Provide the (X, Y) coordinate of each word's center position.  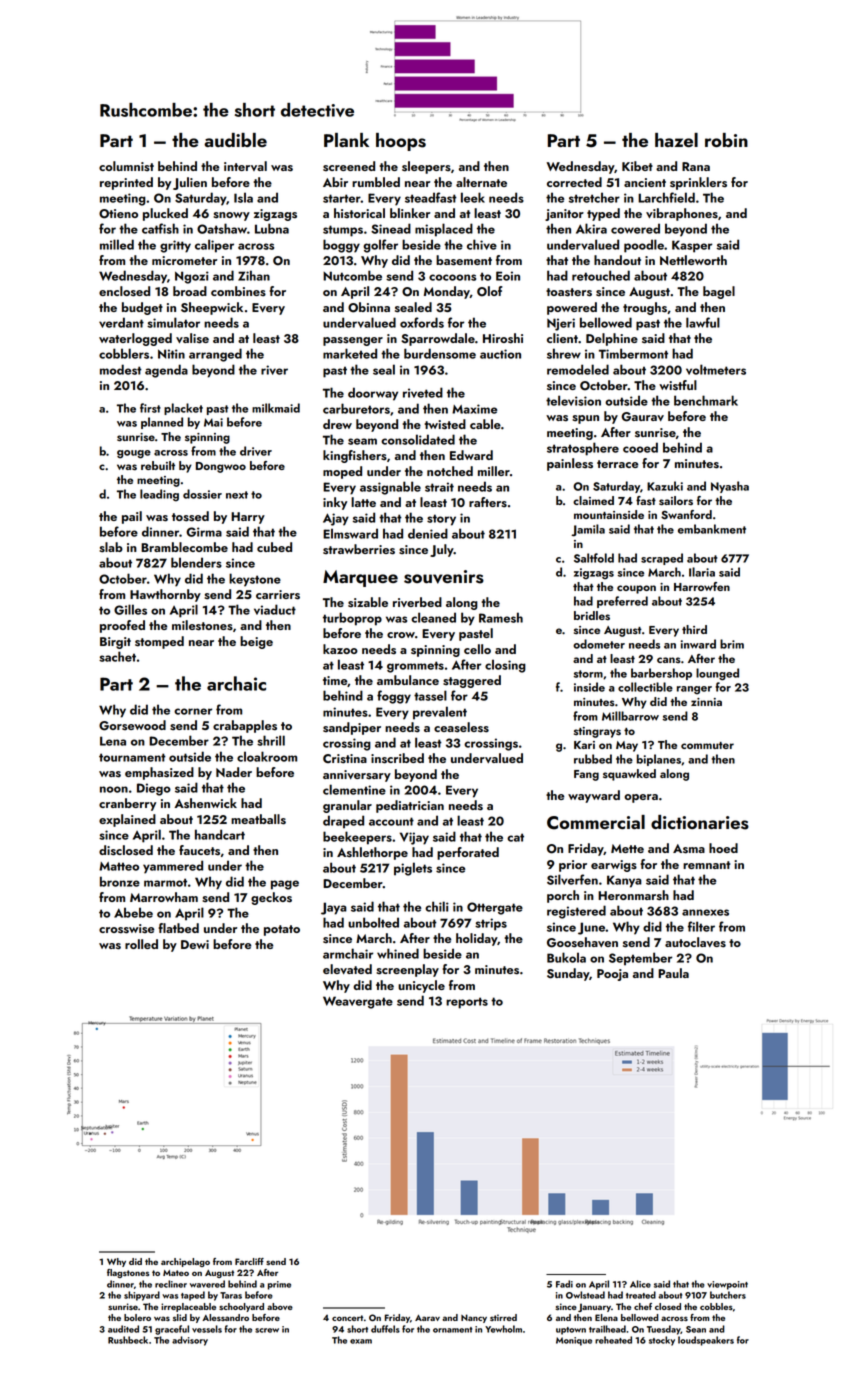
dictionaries (700, 822)
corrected (574, 182)
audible (235, 140)
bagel (719, 292)
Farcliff (249, 1261)
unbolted (373, 922)
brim (732, 644)
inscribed (397, 758)
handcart (220, 834)
